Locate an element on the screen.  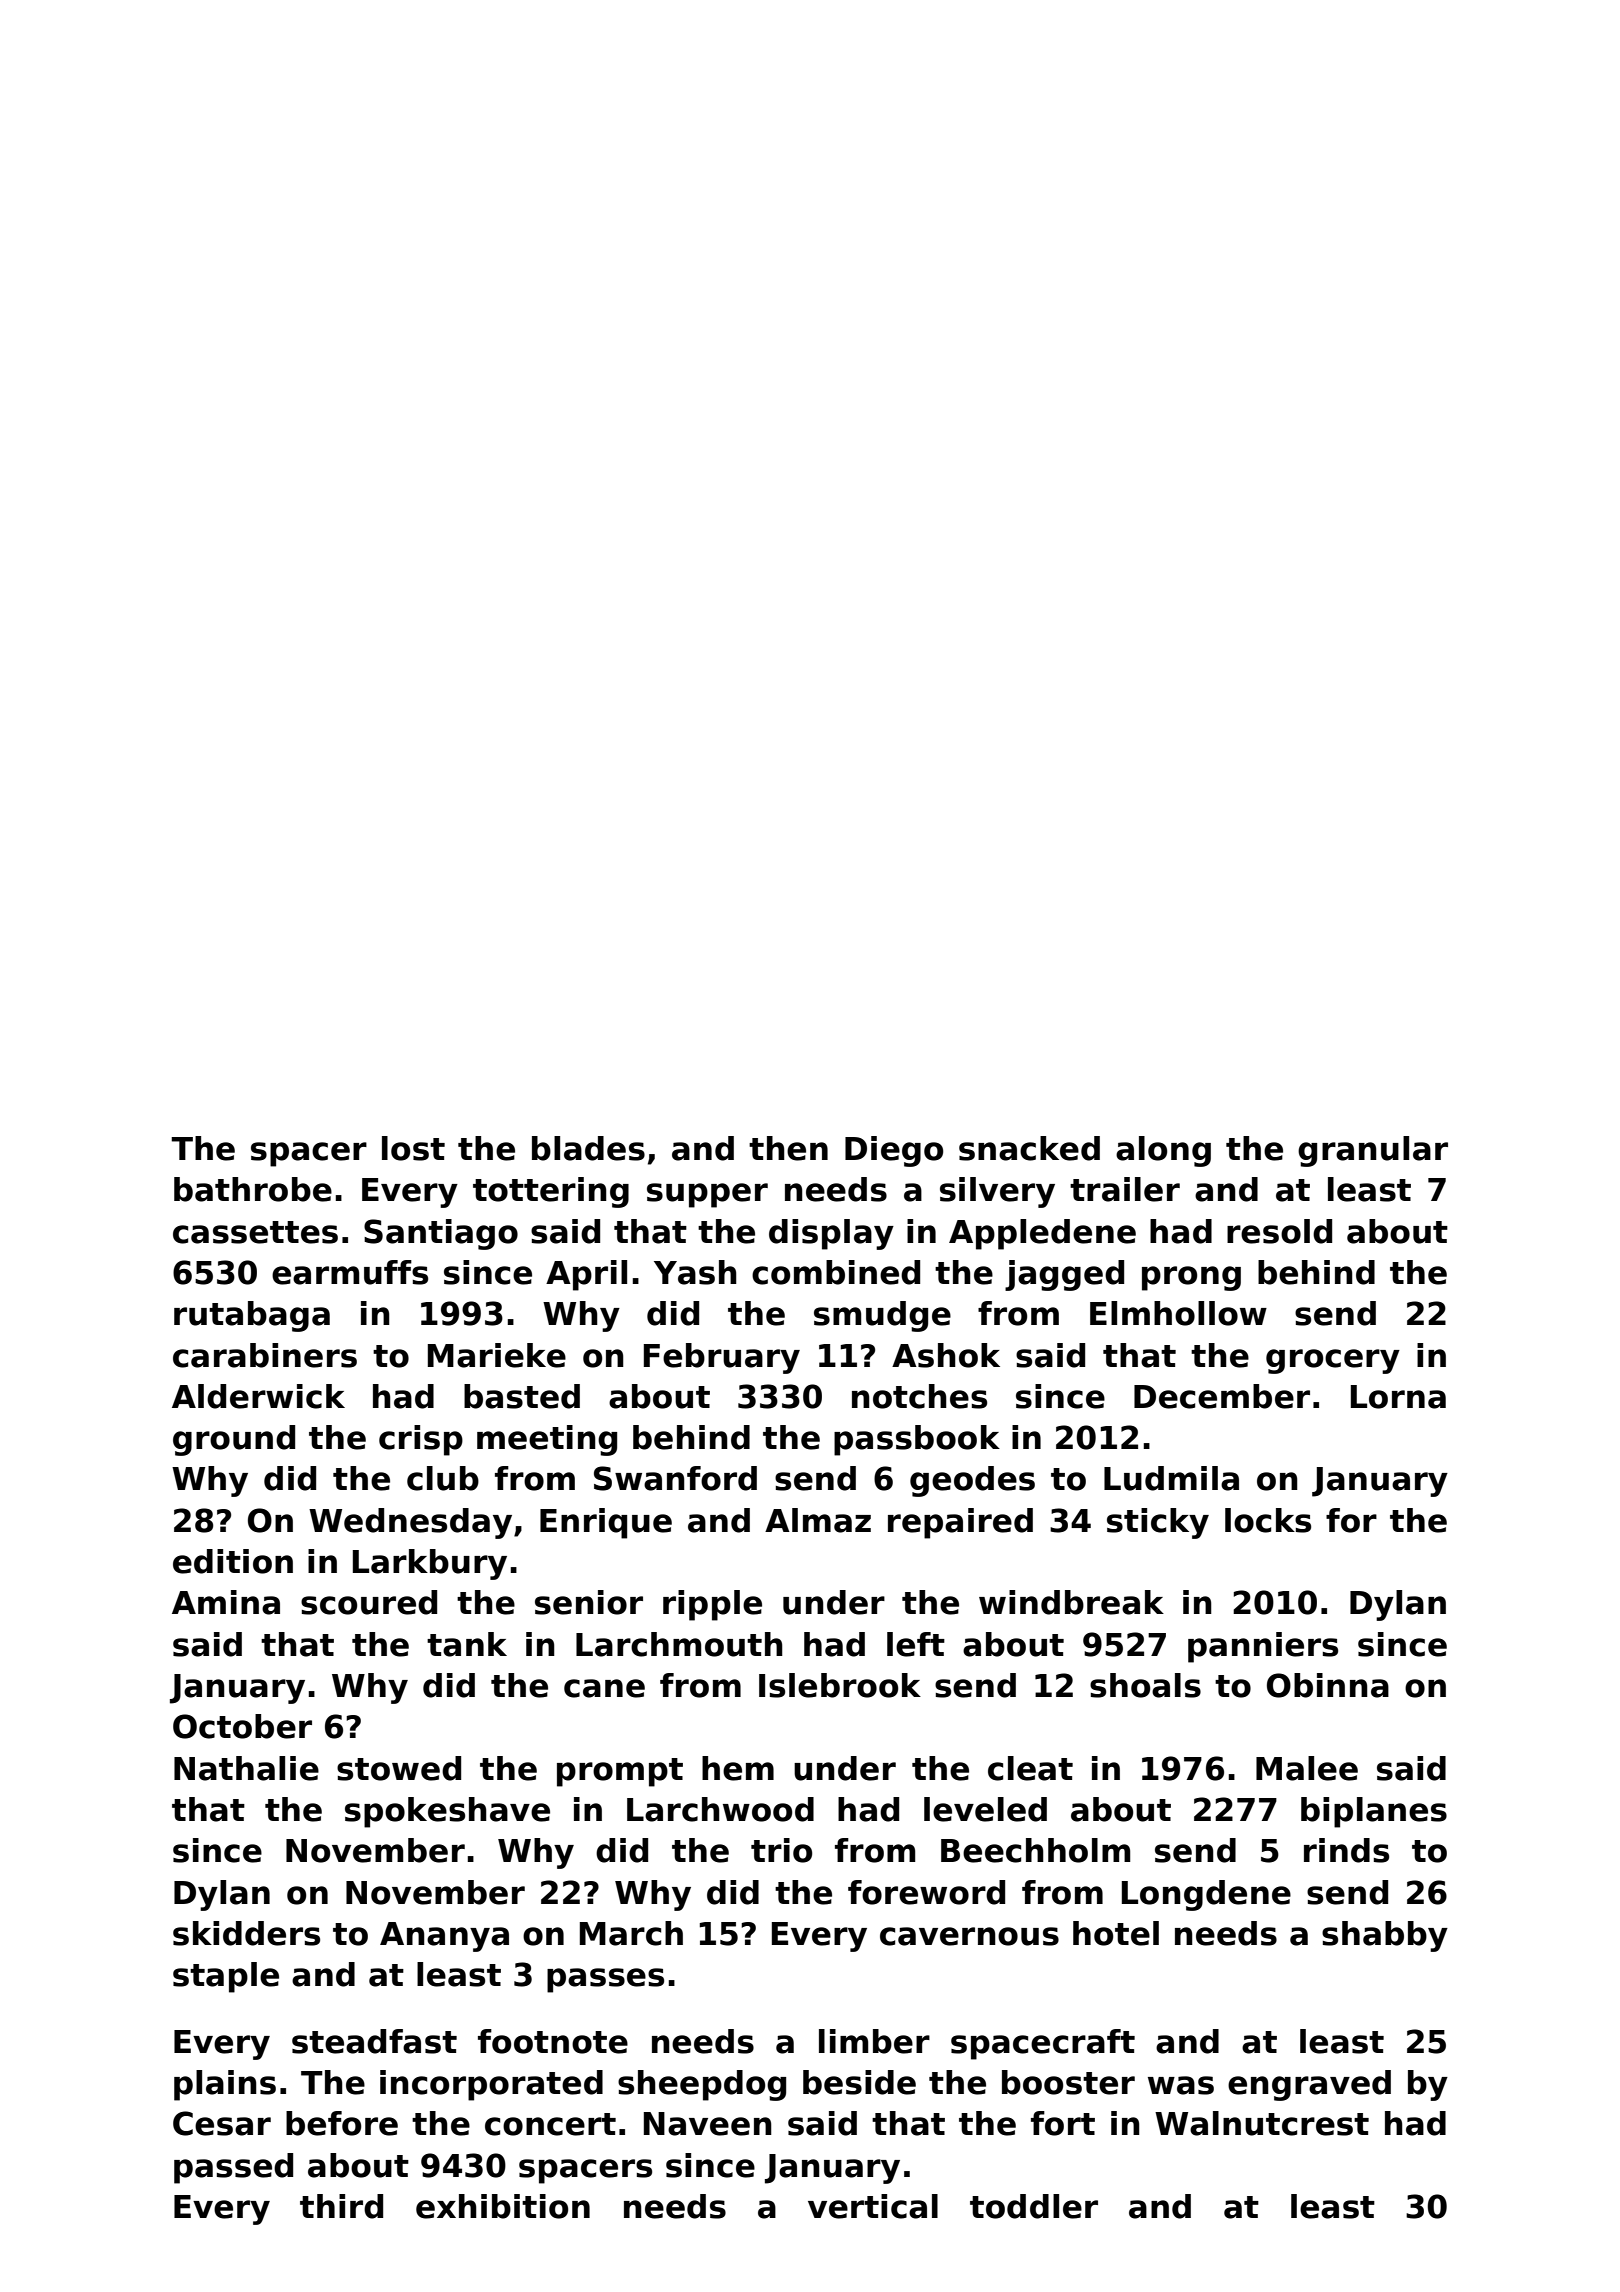
spokeshave is located at coordinates (447, 1812).
